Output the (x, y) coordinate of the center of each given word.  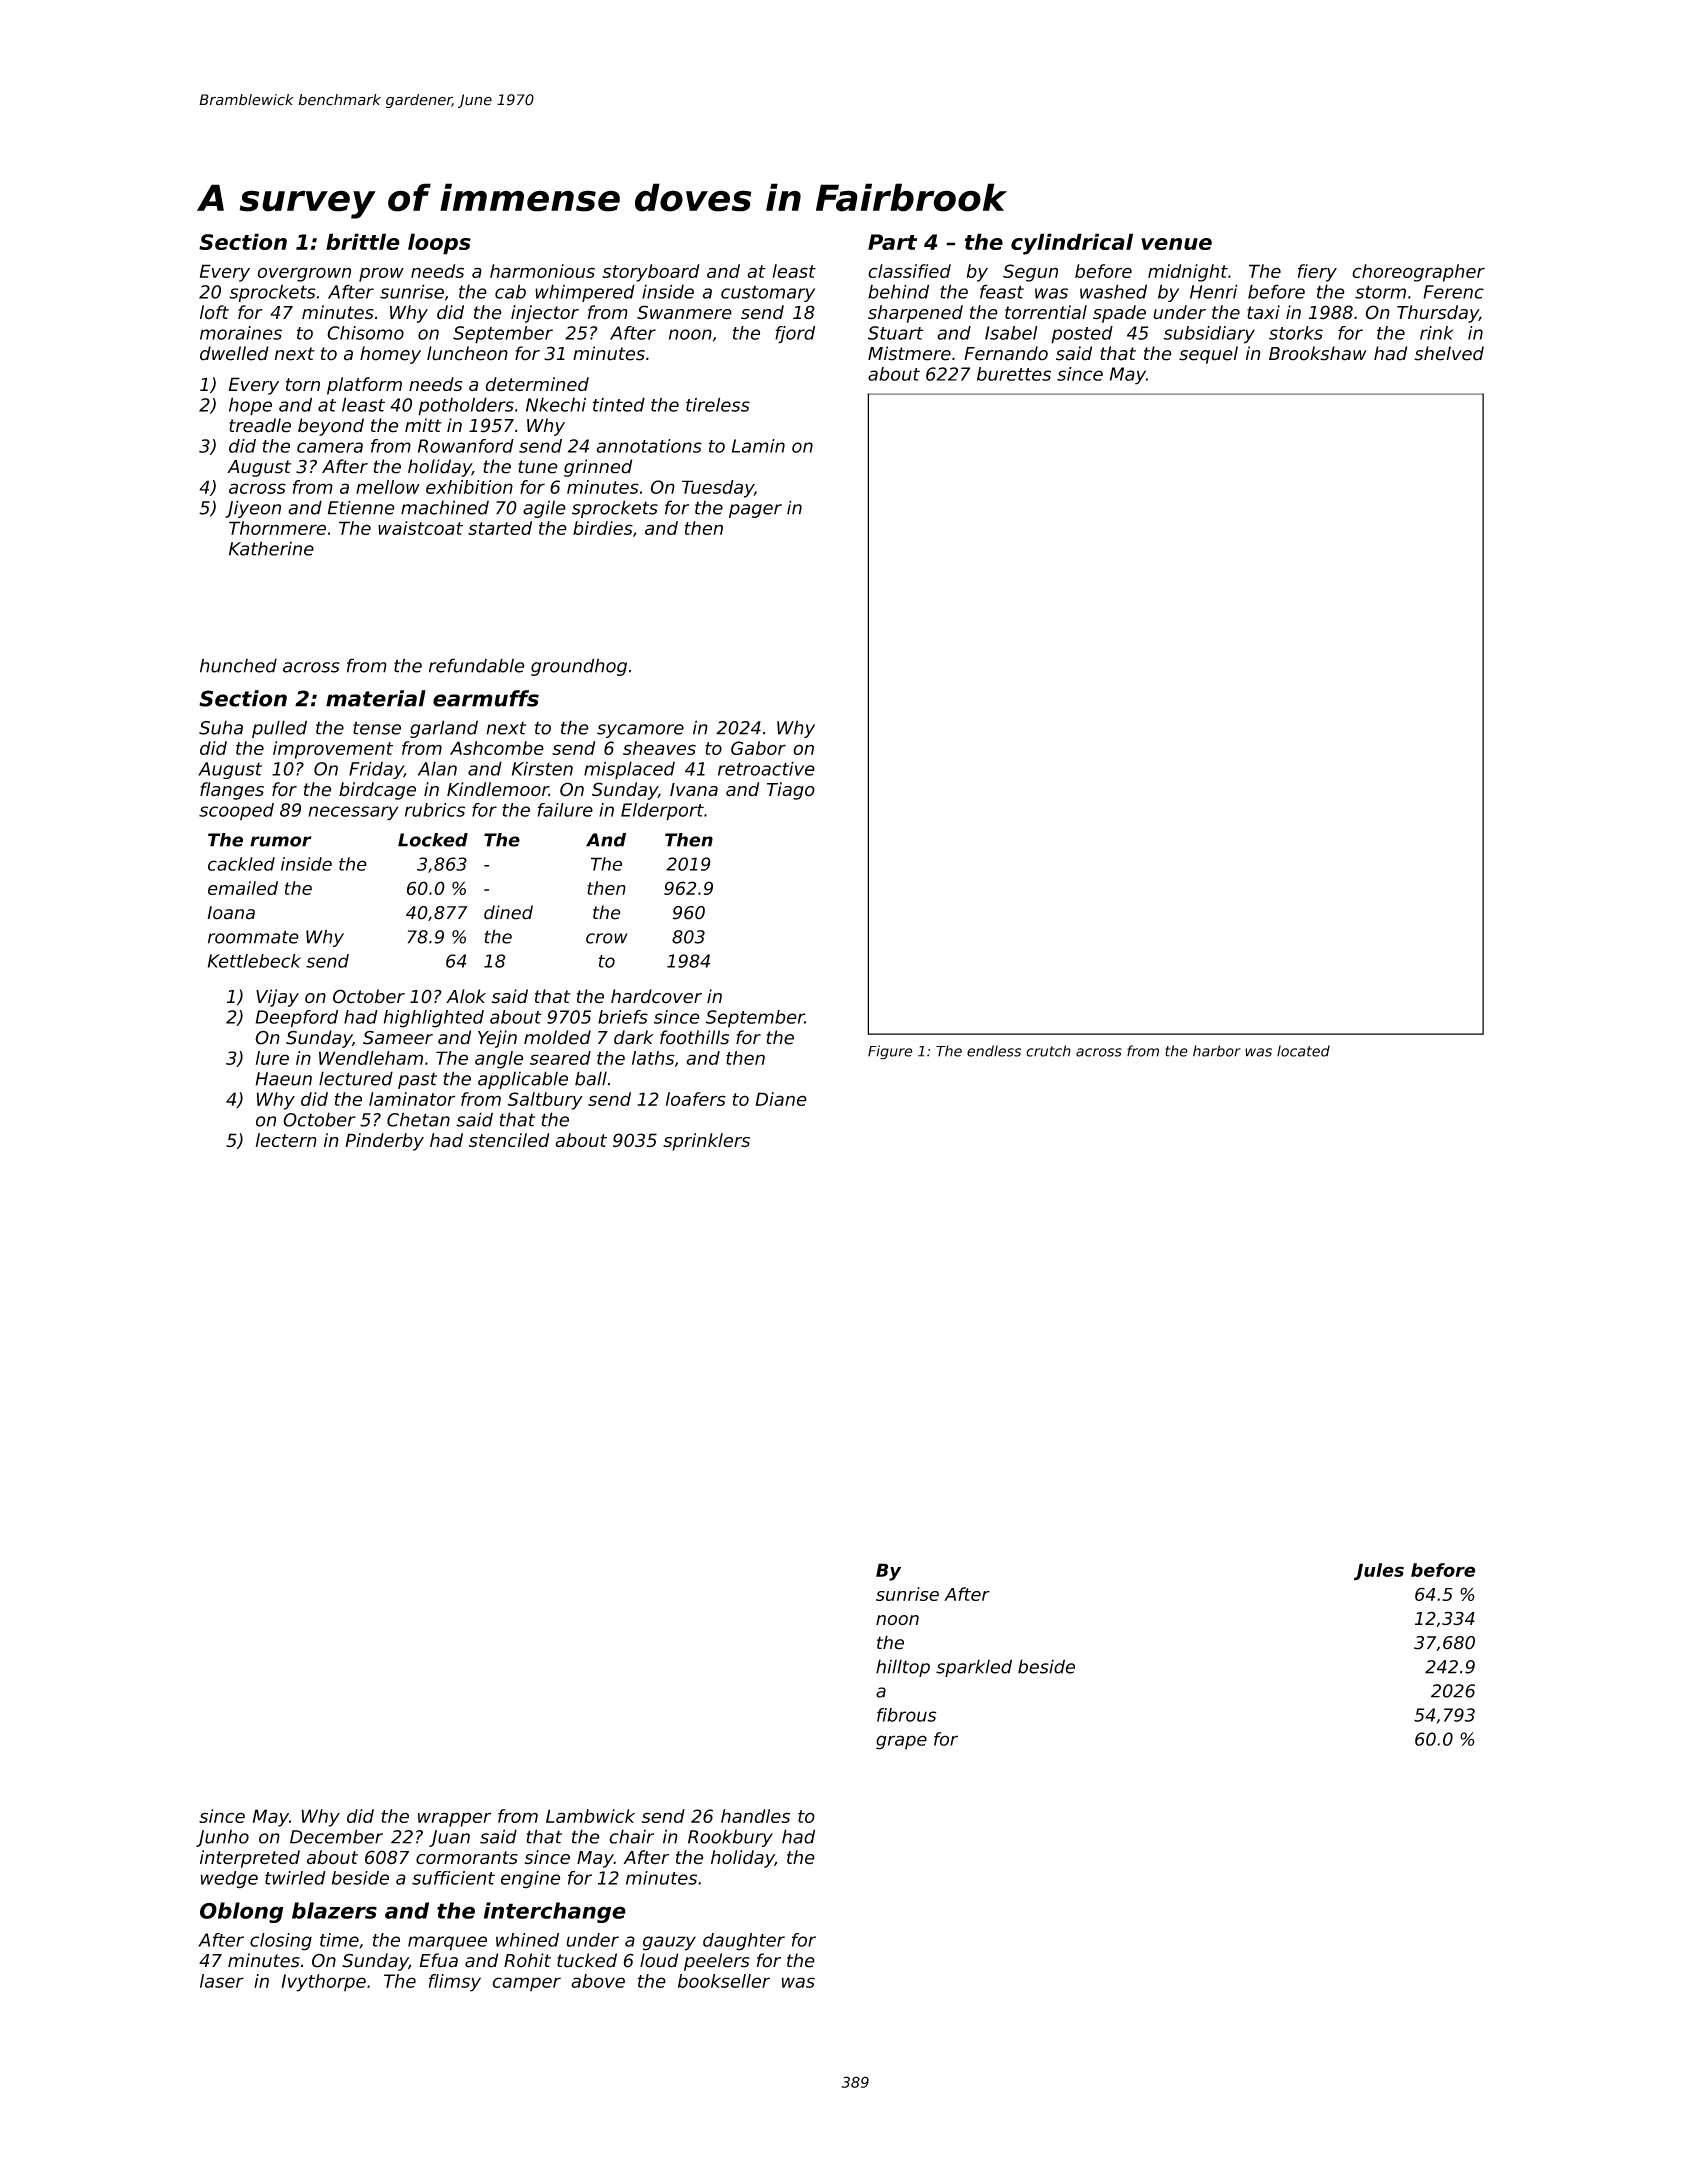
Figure (890, 1052)
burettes (1014, 374)
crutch (1048, 1051)
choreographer (1418, 273)
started (500, 528)
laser (222, 1981)
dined (508, 912)
